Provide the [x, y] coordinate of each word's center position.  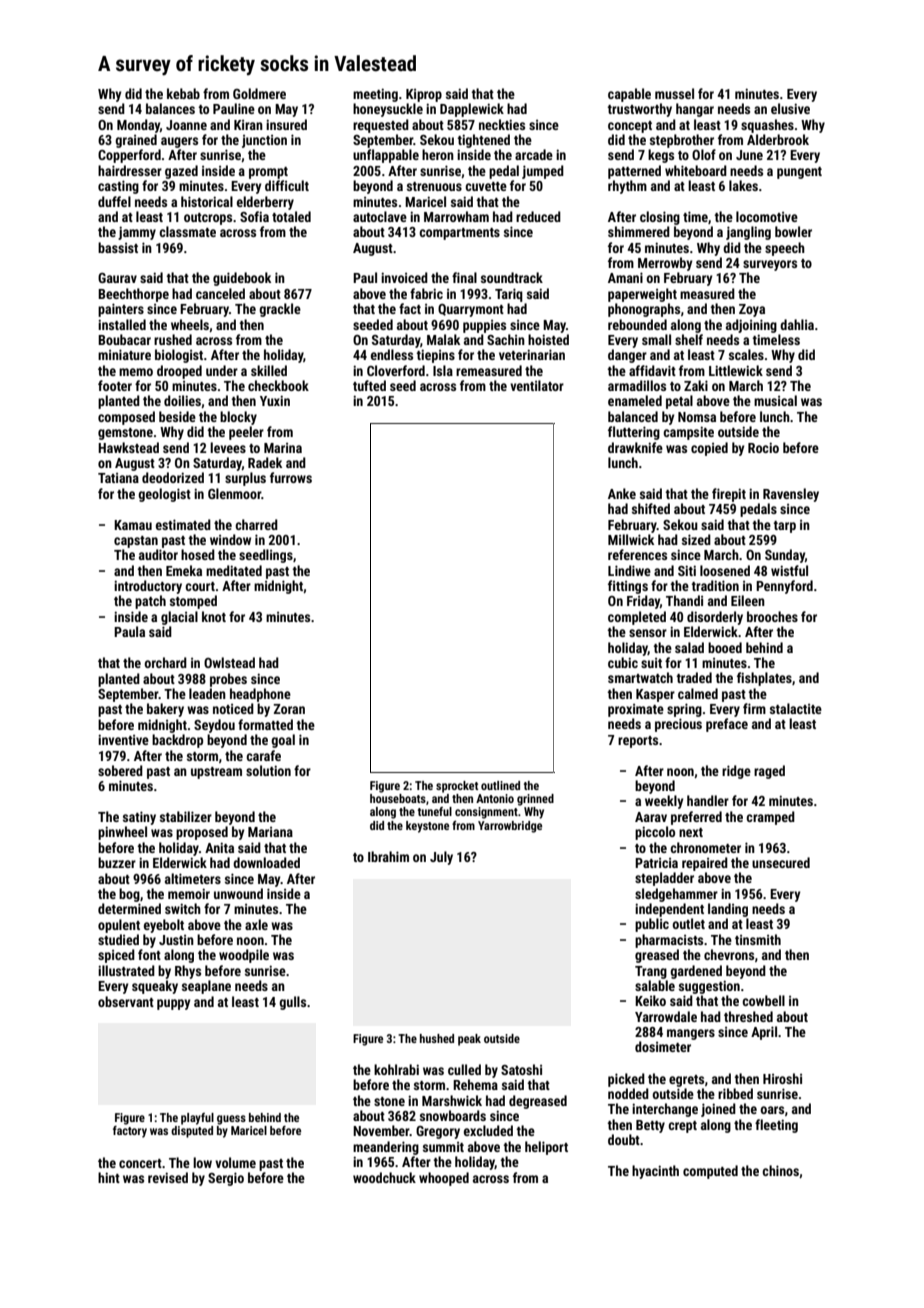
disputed [192, 1132]
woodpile [244, 956]
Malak [443, 339]
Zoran [289, 709]
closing [660, 218]
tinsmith [758, 939]
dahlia [797, 324]
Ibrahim [388, 856]
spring [684, 710]
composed [126, 418]
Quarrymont [471, 310]
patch [150, 602]
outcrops [208, 219]
